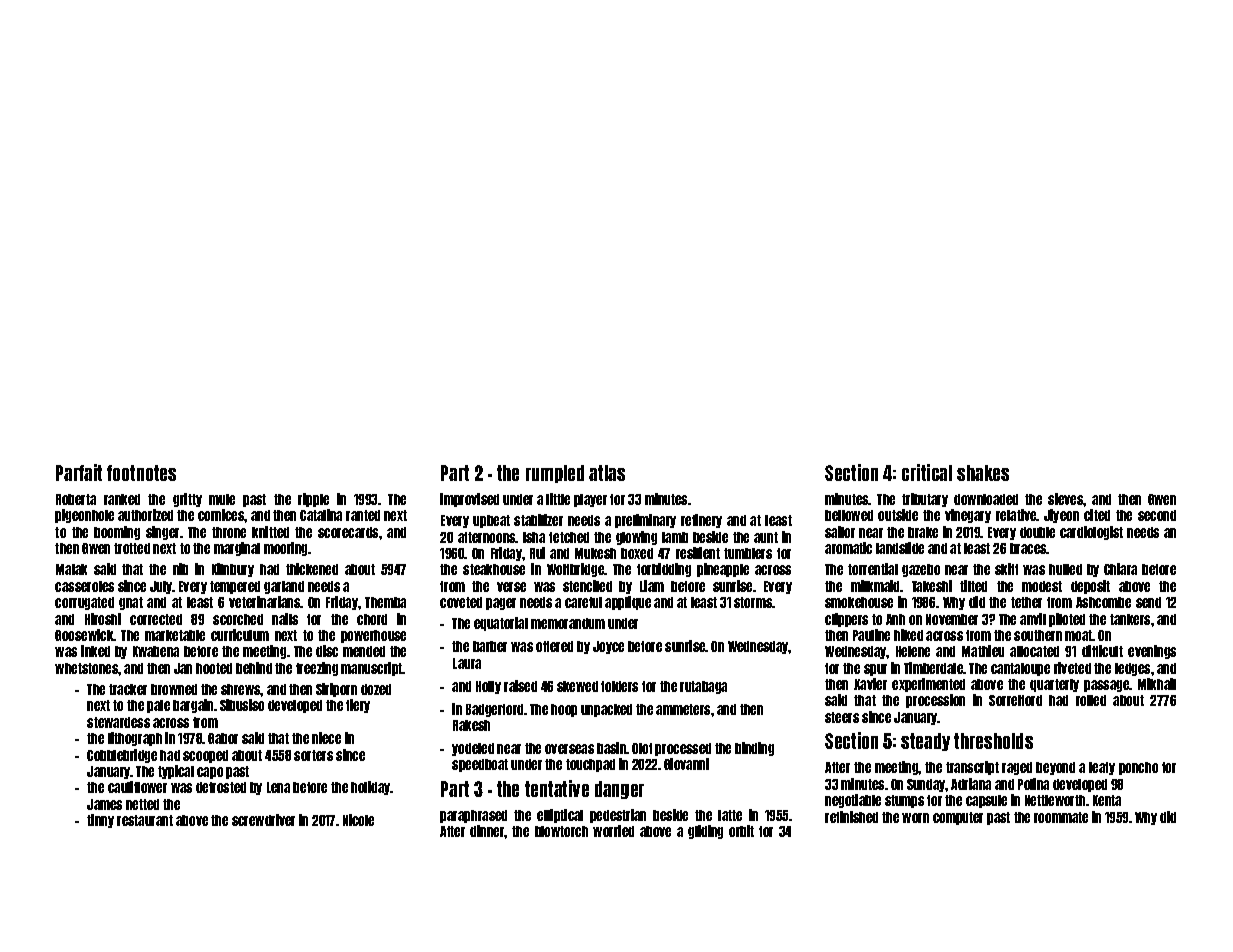 This screenshot has height=952, width=1233. I want to click on Holly, so click(488, 687).
